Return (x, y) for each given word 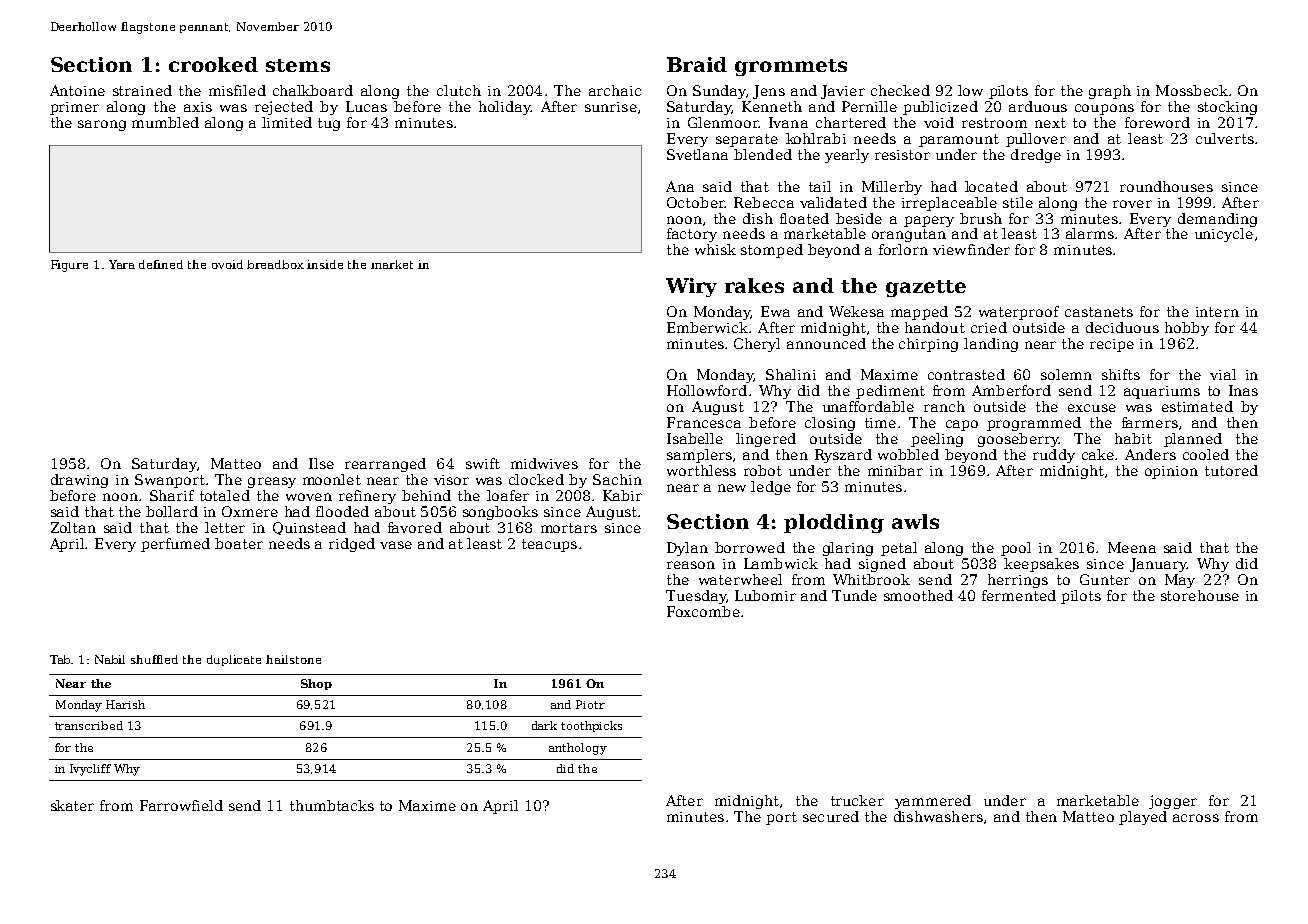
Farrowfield (181, 805)
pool (1016, 549)
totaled (225, 495)
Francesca (704, 422)
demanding (1217, 220)
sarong (102, 125)
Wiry (691, 287)
